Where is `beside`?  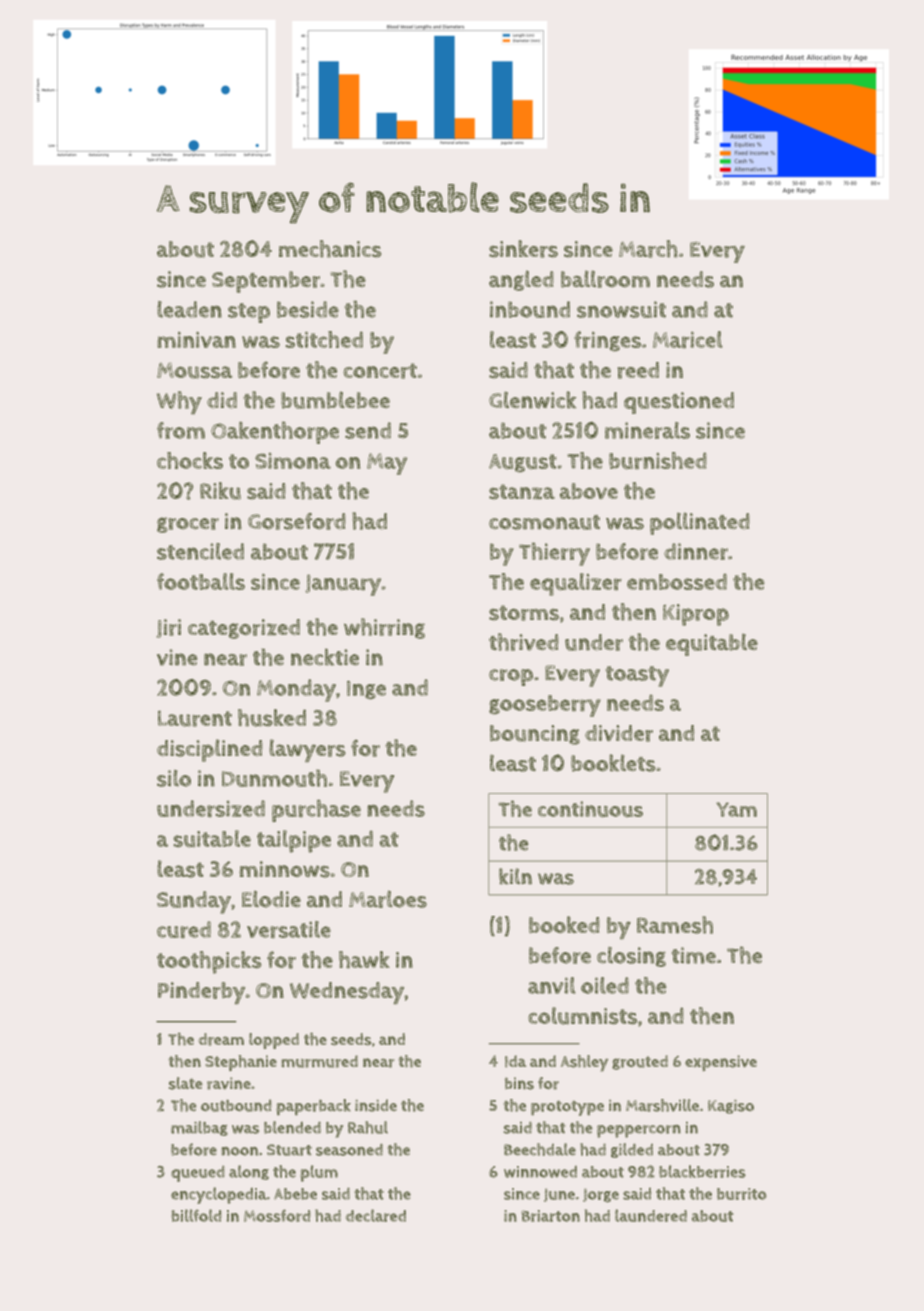 beside is located at coordinates (308, 309).
